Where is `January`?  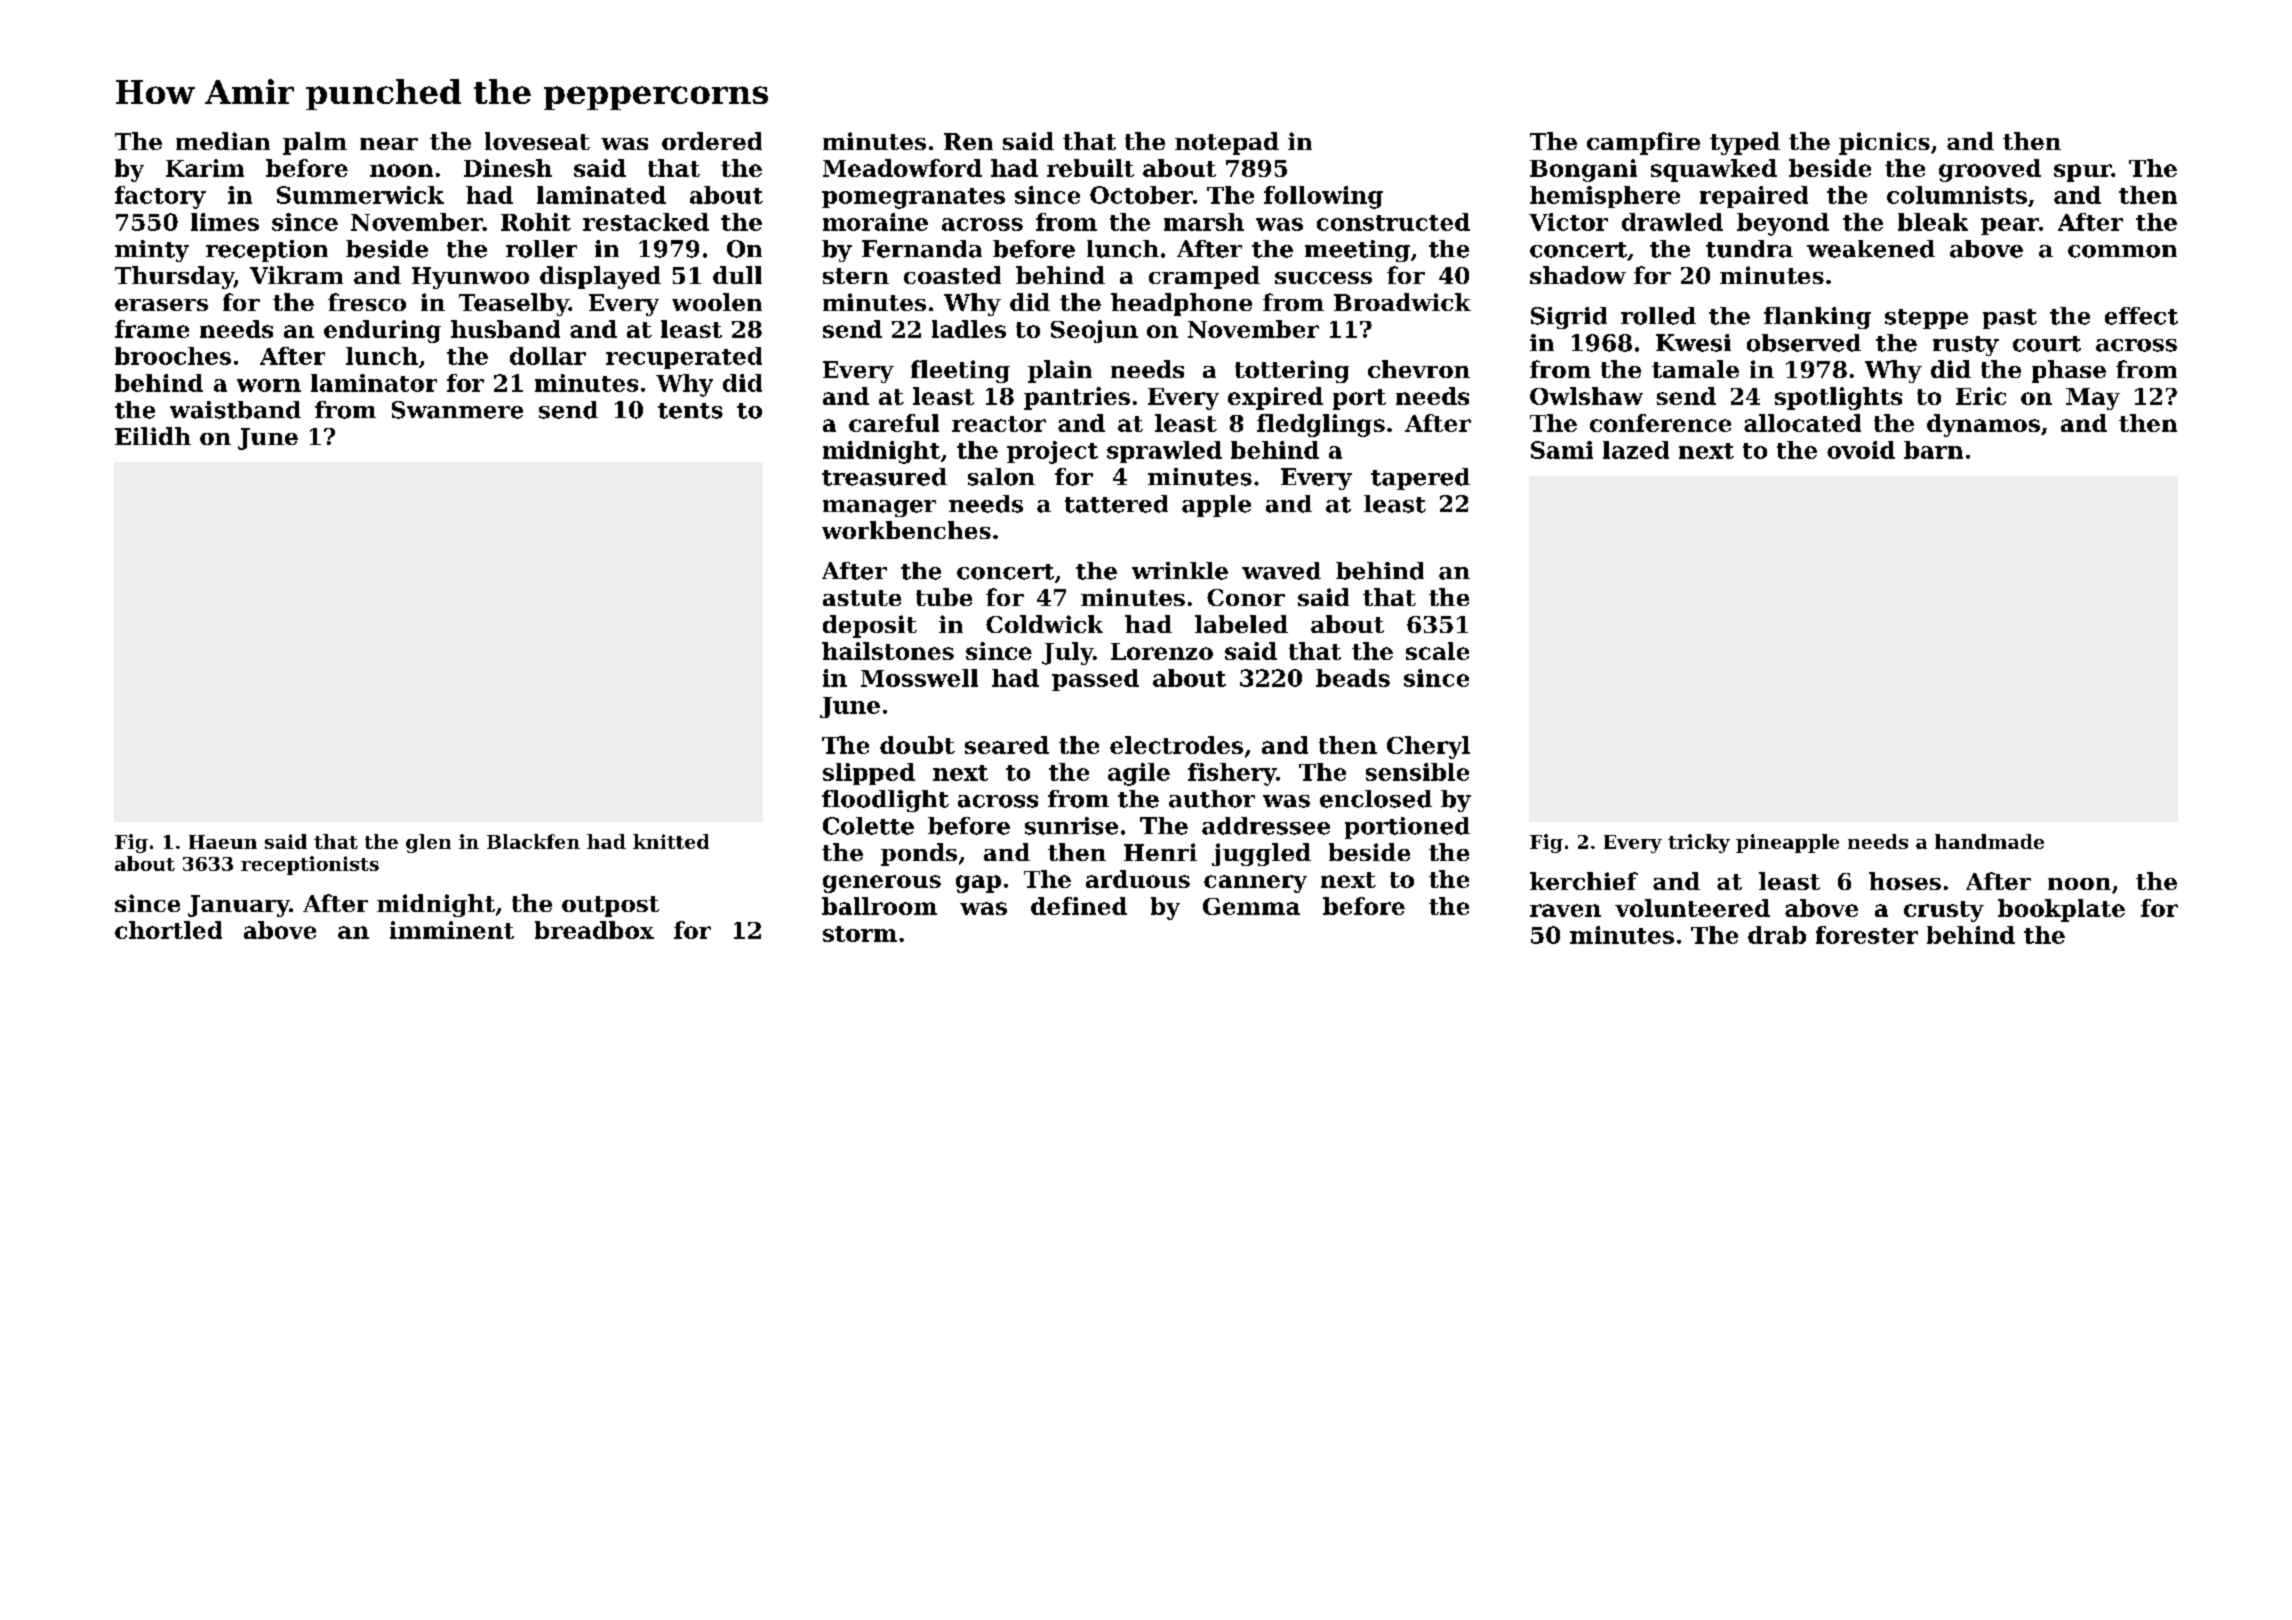 January is located at coordinates (239, 906).
